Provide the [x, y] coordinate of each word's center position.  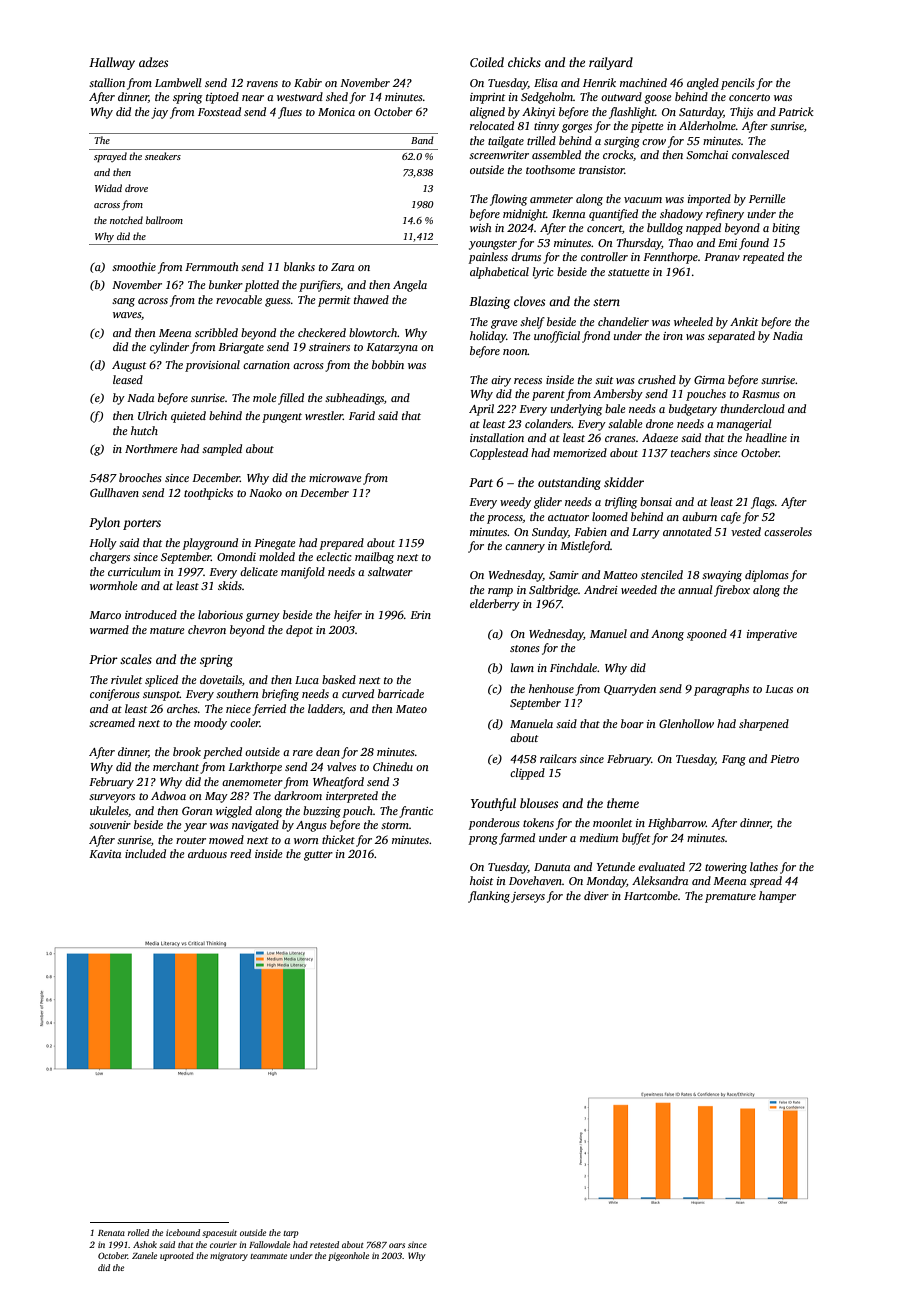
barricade [401, 693]
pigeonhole [348, 1256]
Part [481, 482]
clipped [527, 774]
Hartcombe [651, 895]
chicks [524, 62]
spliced [161, 681]
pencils [738, 84]
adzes [153, 62]
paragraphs [721, 690]
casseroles [788, 531]
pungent [282, 418]
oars [397, 1245]
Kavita [105, 854]
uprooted [177, 1256]
